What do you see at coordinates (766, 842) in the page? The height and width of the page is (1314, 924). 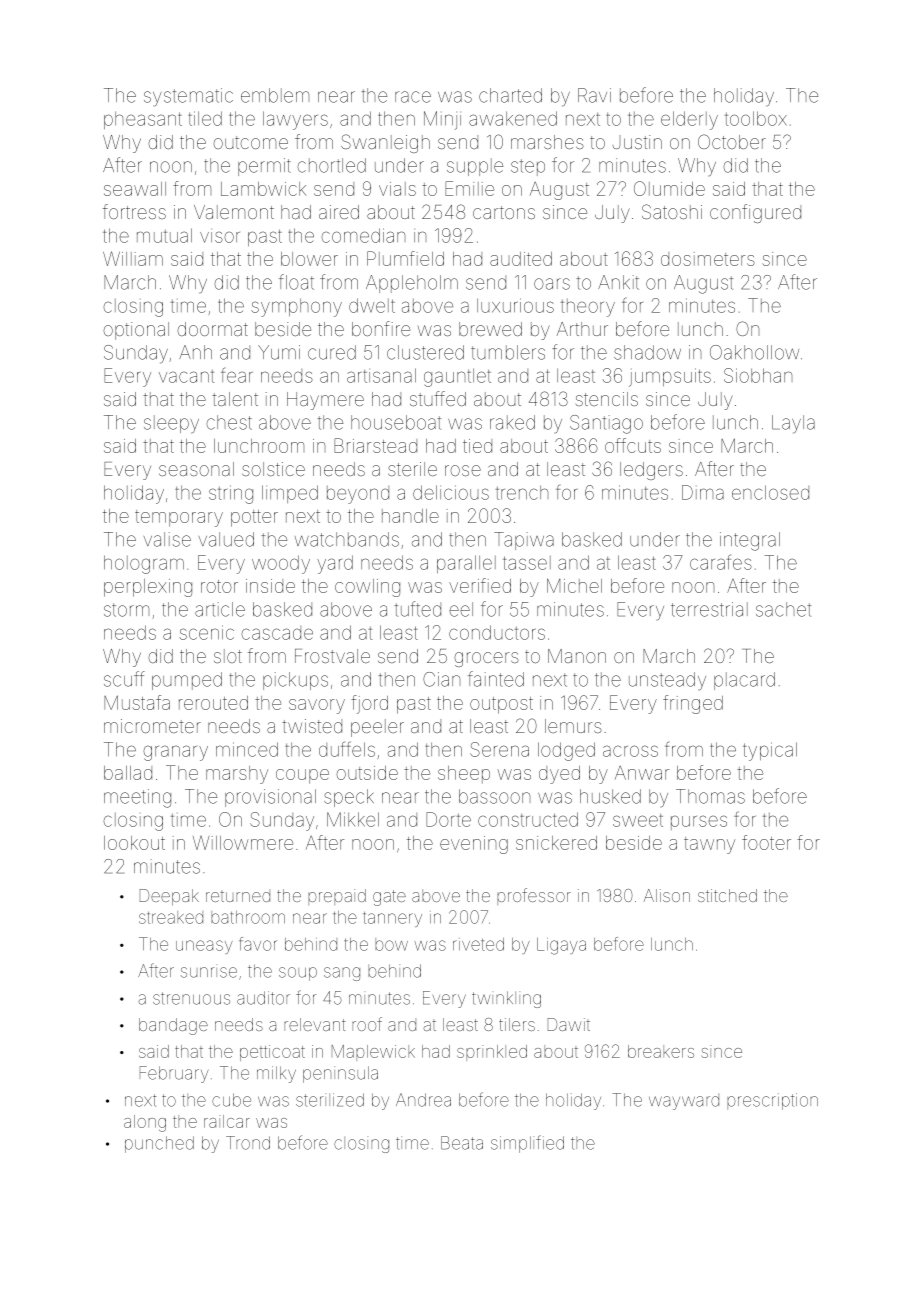 I see `footer` at bounding box center [766, 842].
